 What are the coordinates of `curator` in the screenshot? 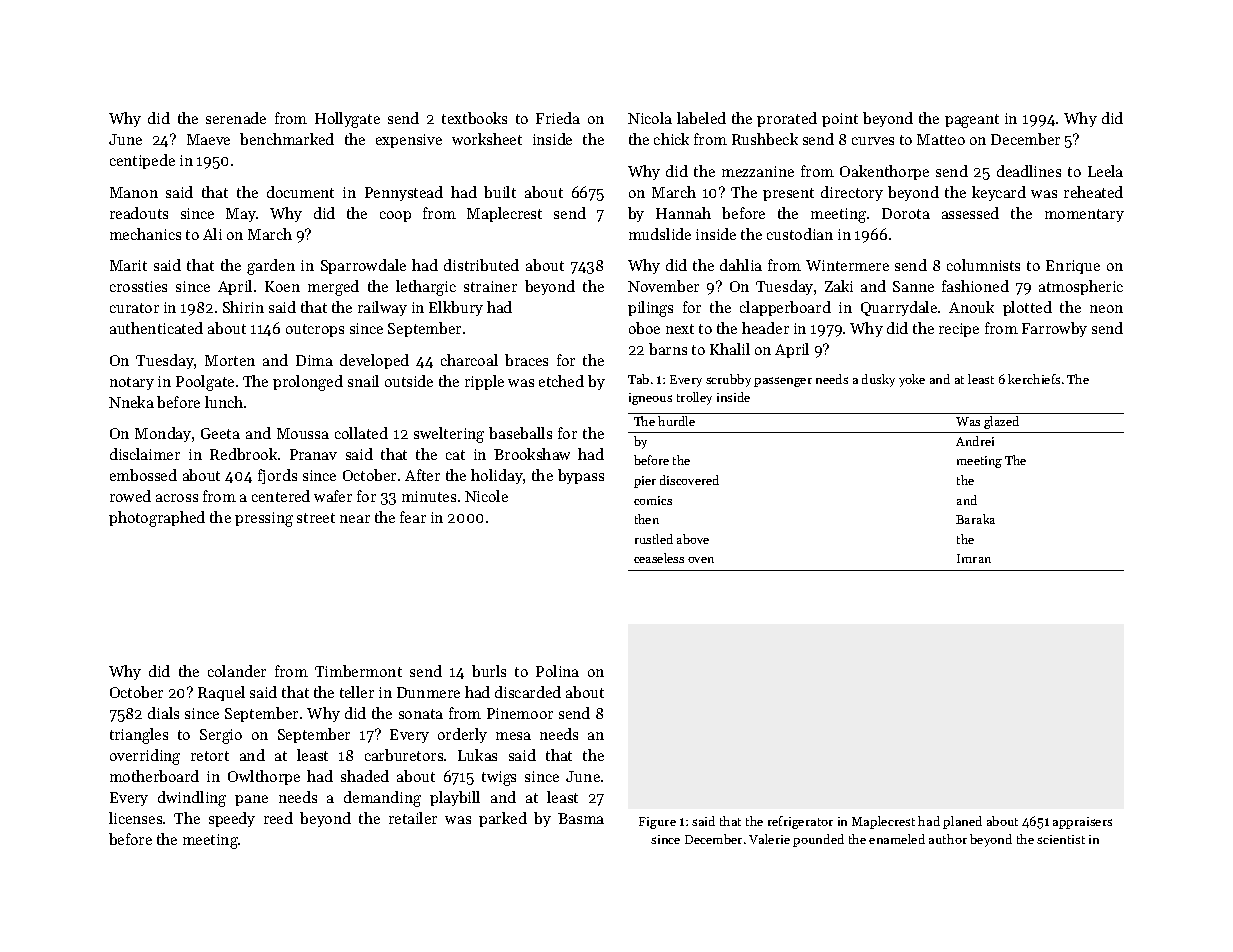 It's located at (134, 308).
